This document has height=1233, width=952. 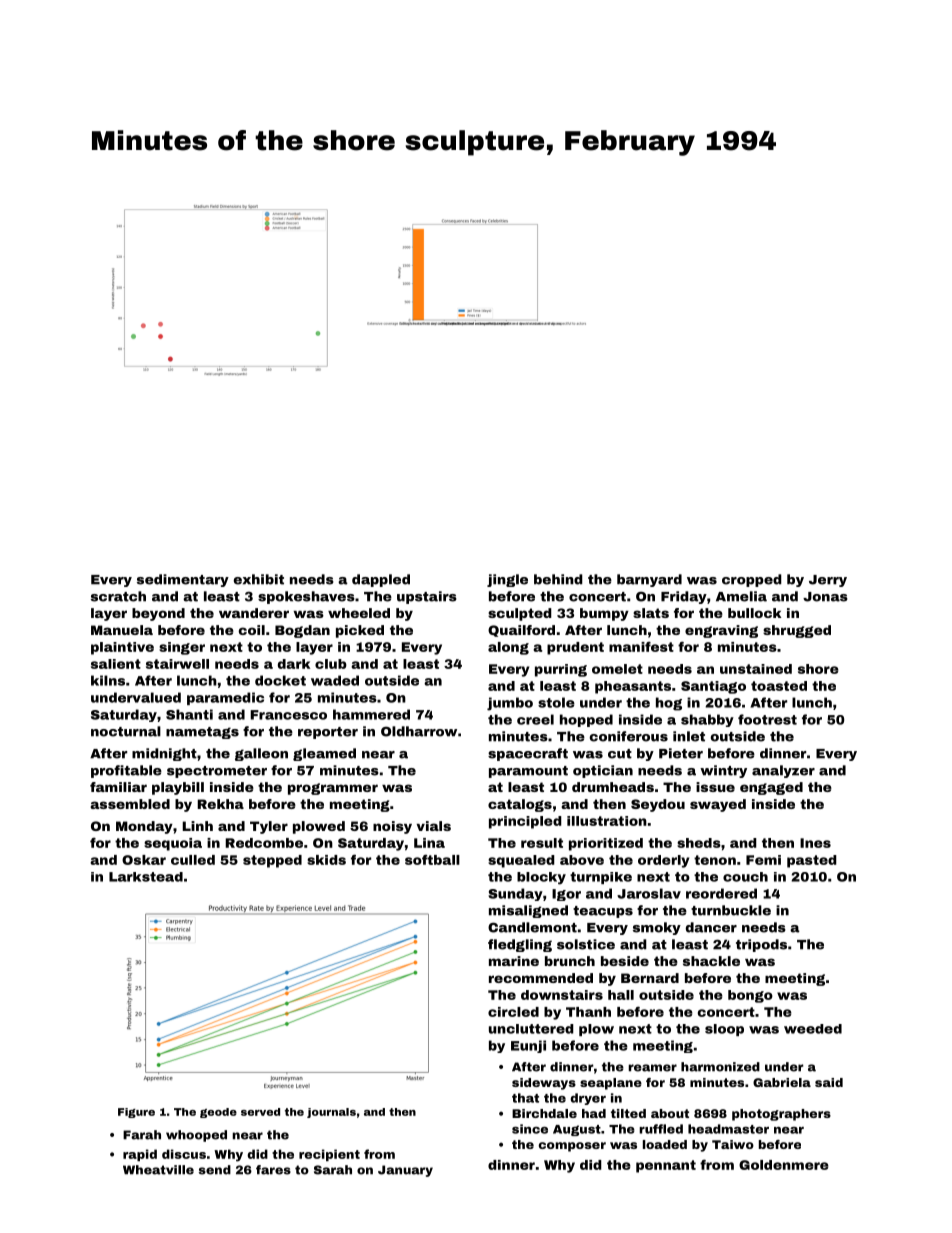 What do you see at coordinates (189, 714) in the document?
I see `Shanti` at bounding box center [189, 714].
